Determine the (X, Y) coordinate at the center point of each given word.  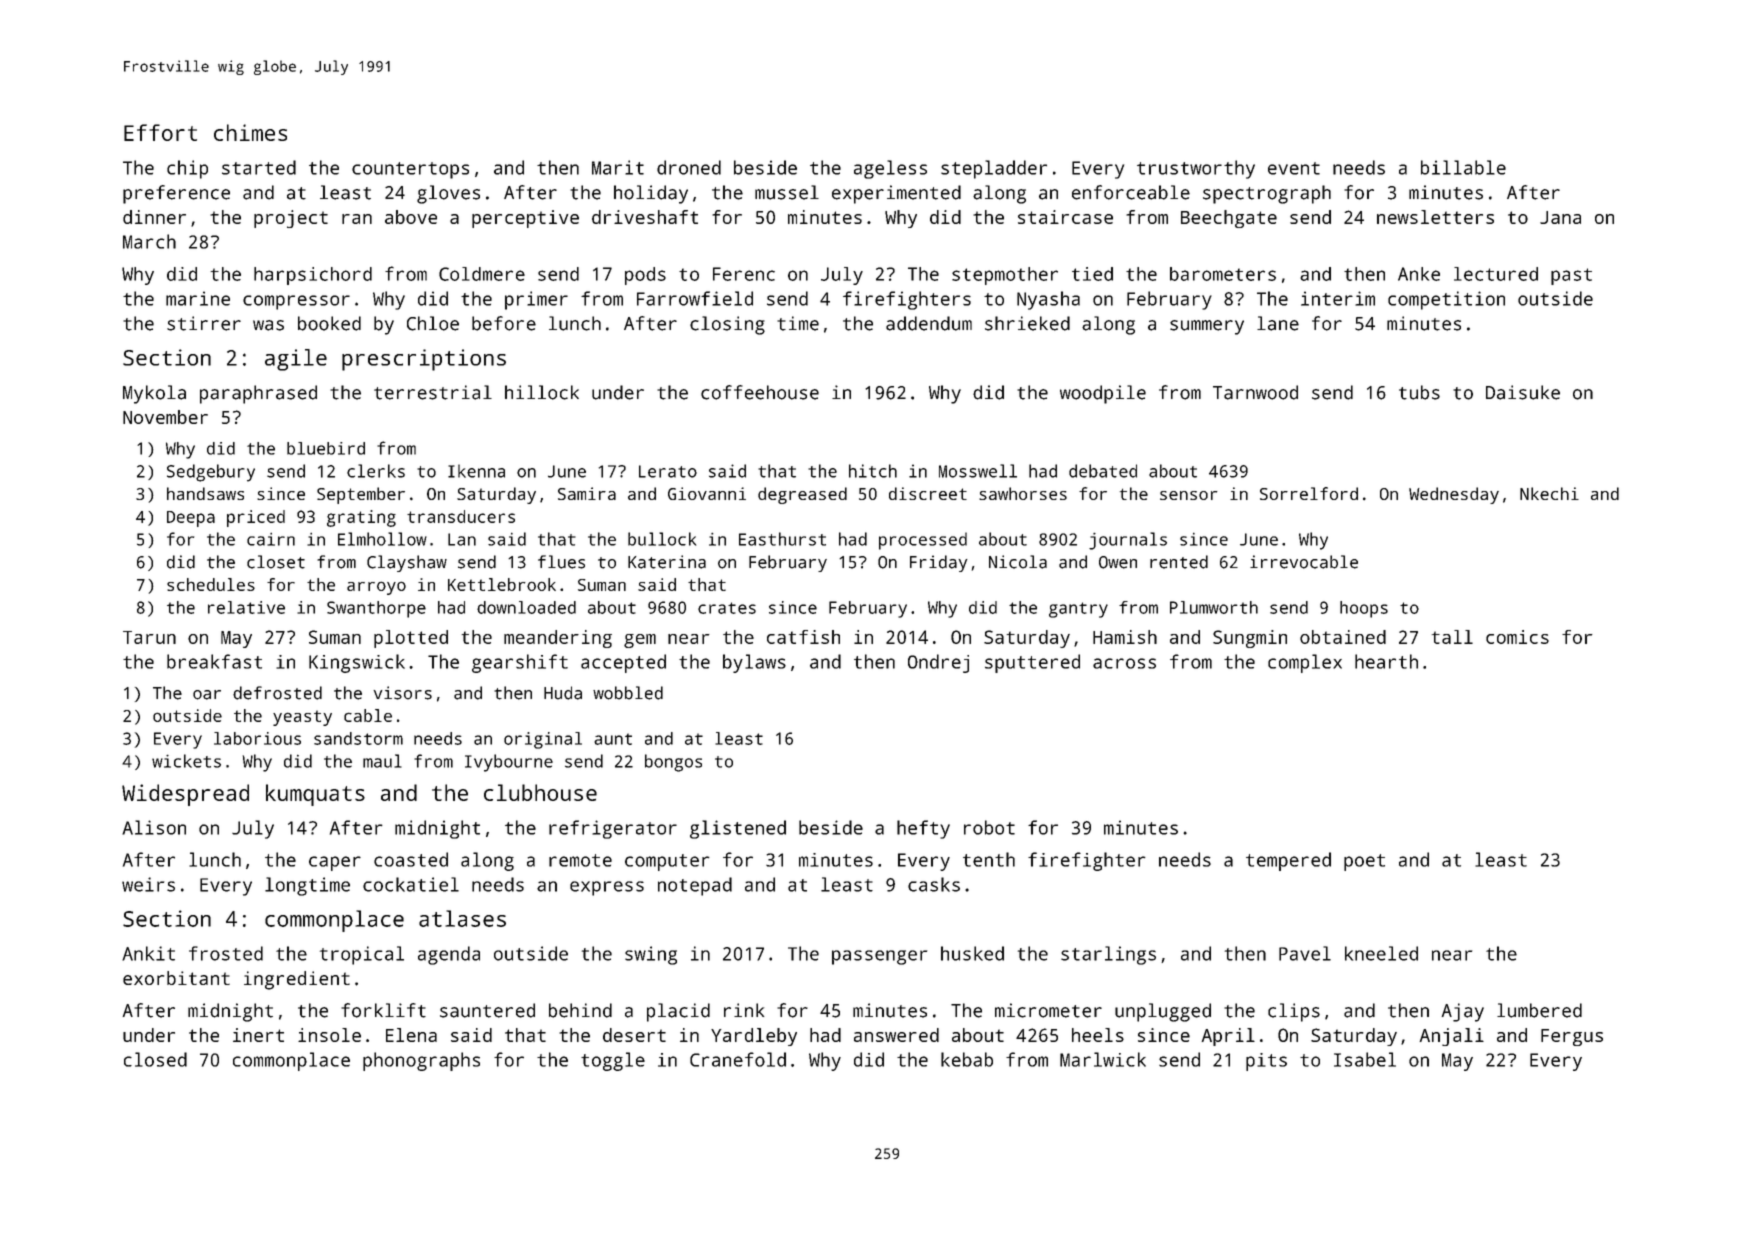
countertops (410, 170)
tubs (1419, 392)
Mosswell (978, 471)
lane (1278, 323)
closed (155, 1059)
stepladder (994, 169)
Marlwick (1103, 1059)
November (165, 417)
